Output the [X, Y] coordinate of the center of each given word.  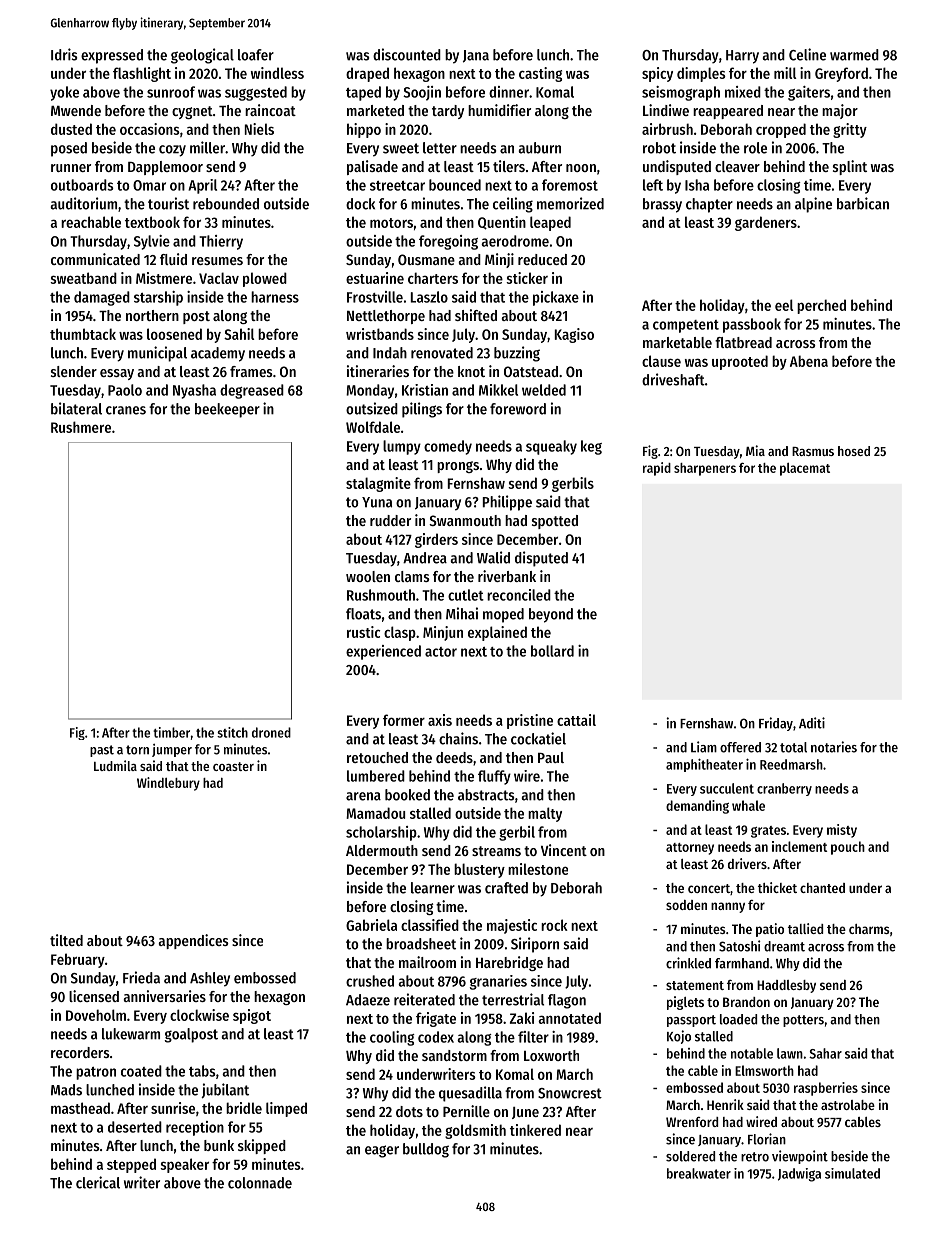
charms [869, 929]
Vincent [564, 850]
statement [695, 985]
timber [171, 732]
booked [407, 795]
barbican [863, 203]
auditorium [84, 203]
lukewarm [131, 1034]
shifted [476, 315]
